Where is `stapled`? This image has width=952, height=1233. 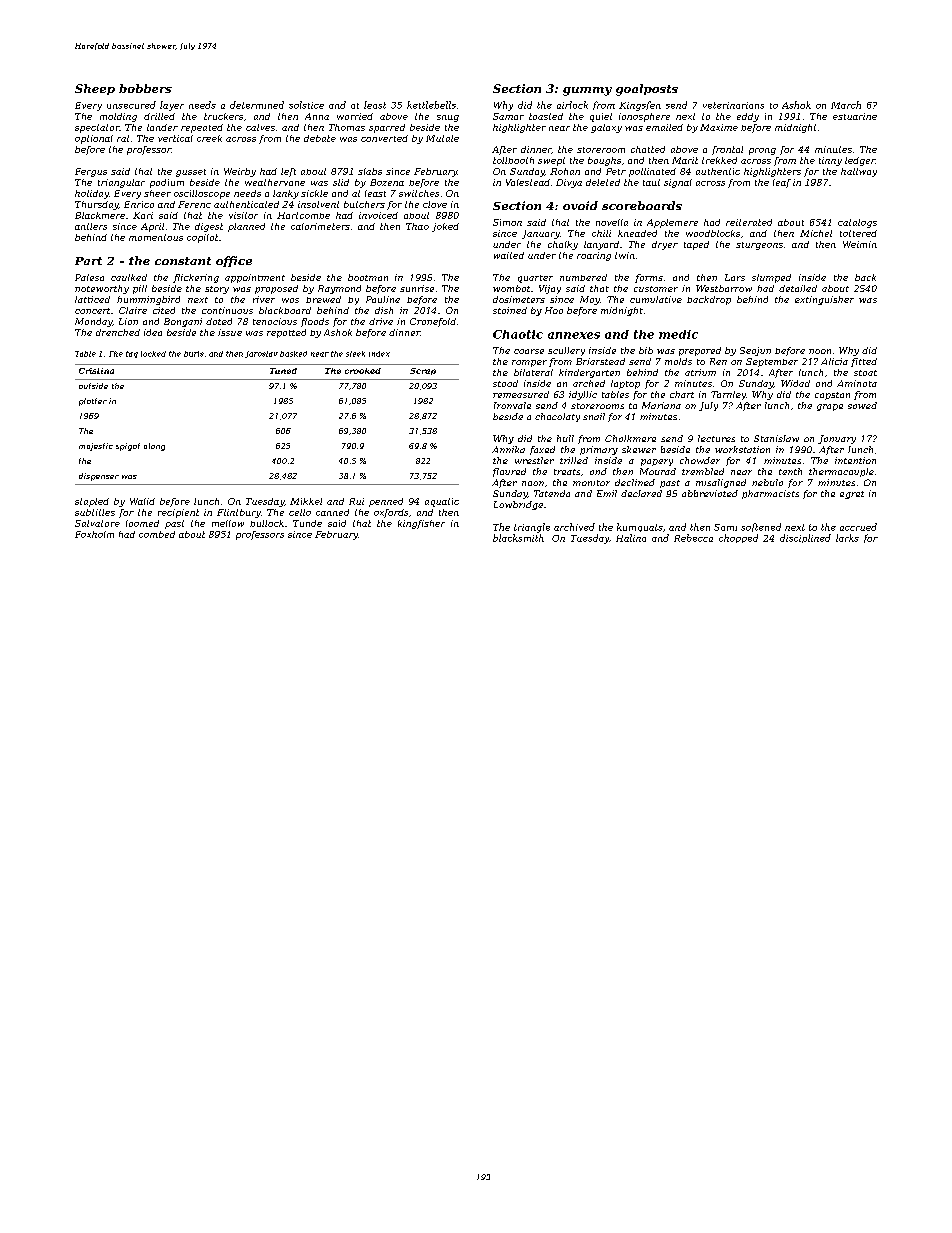 stapled is located at coordinates (92, 502).
